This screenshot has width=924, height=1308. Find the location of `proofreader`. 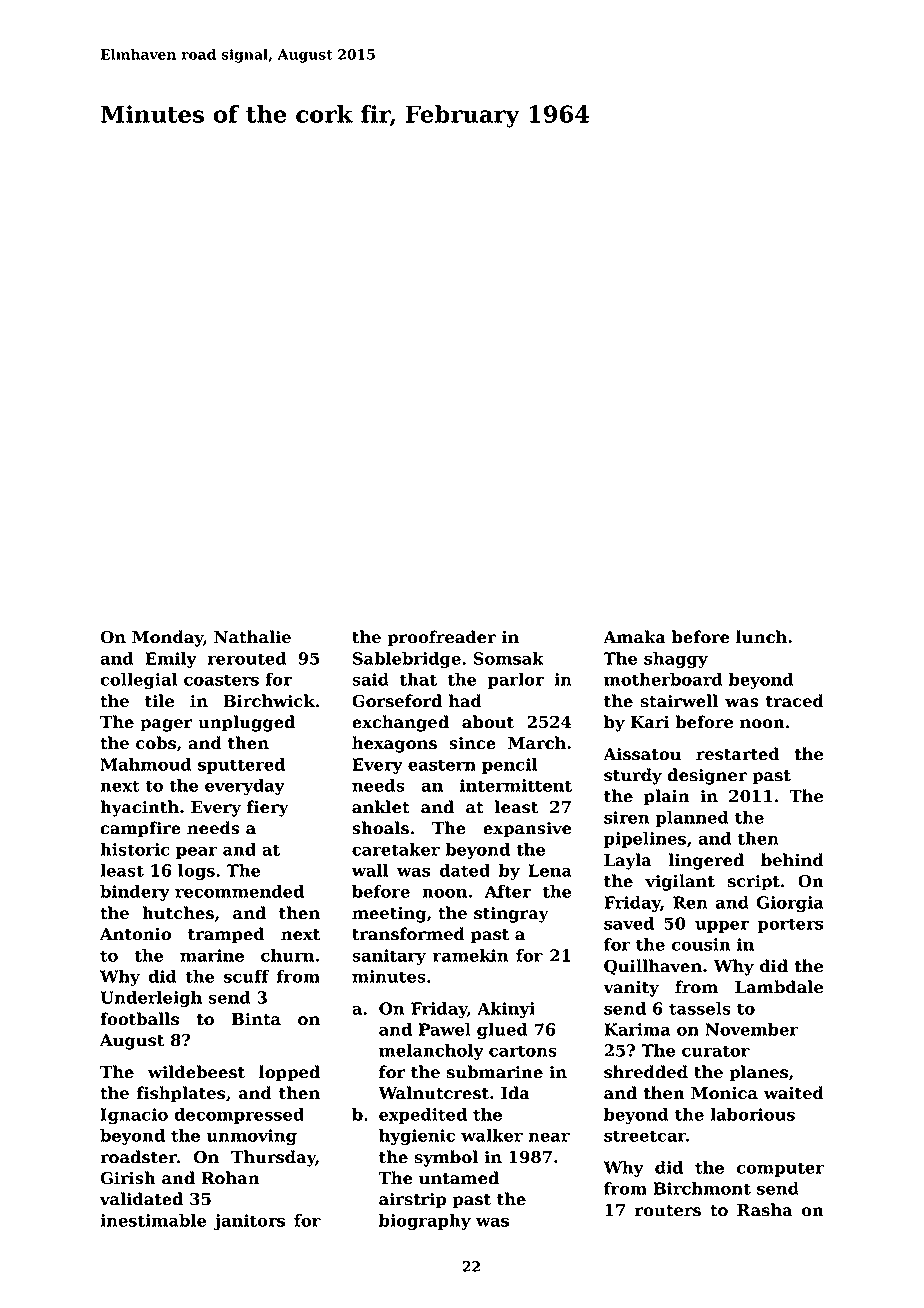

proofreader is located at coordinates (441, 638).
